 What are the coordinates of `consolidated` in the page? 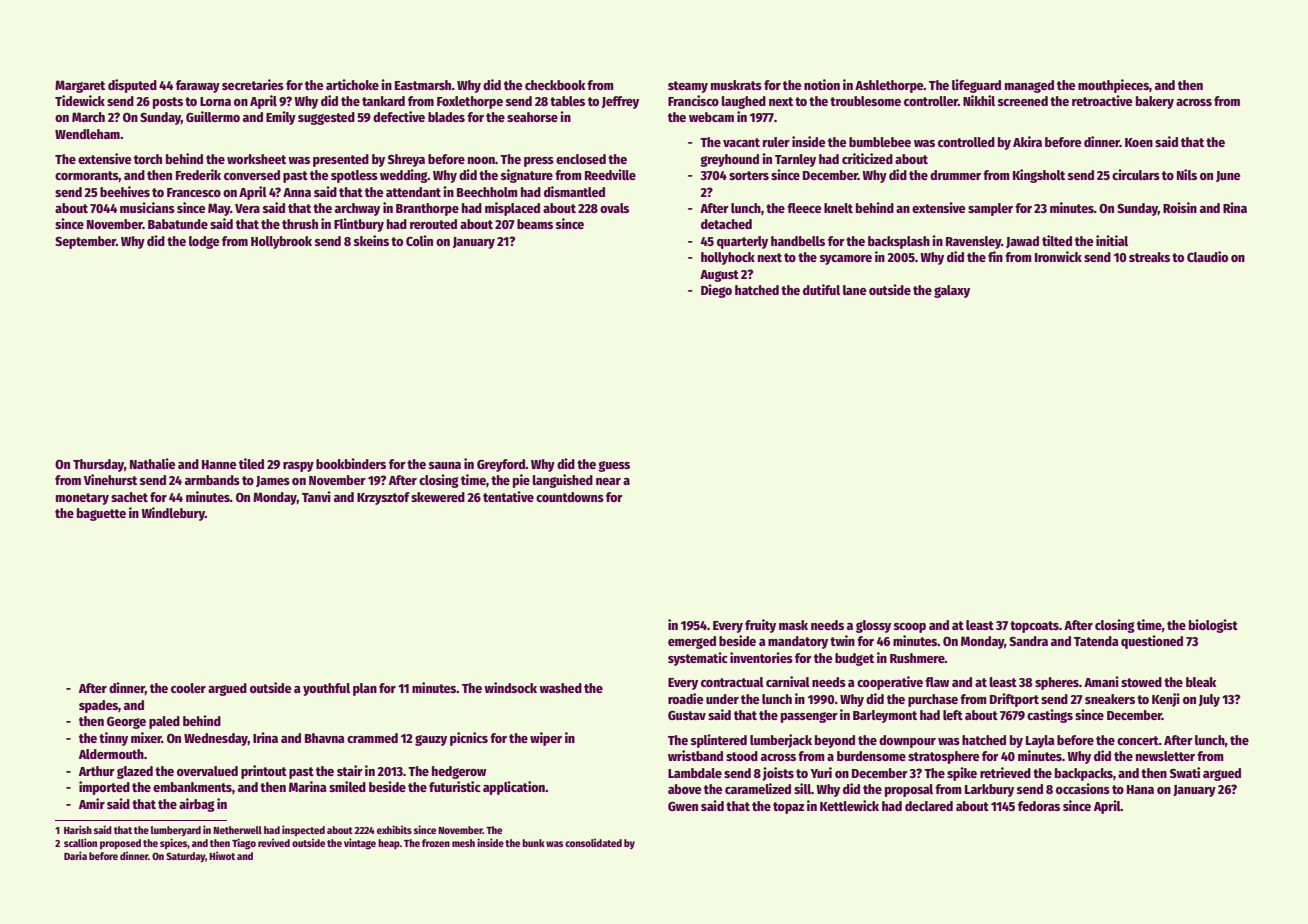 It's located at (593, 842).
